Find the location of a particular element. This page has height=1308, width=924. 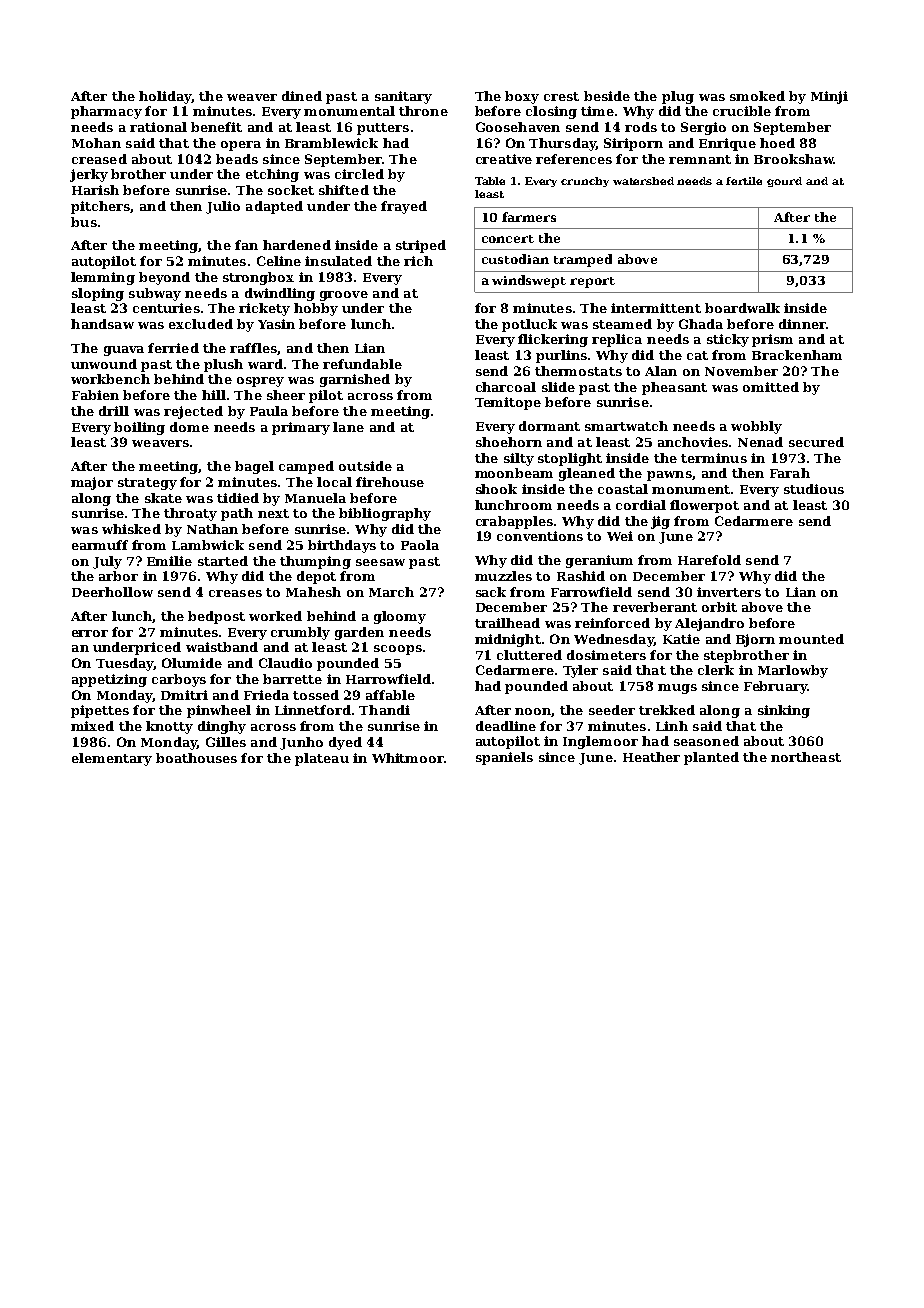

boardwalk is located at coordinates (742, 308).
